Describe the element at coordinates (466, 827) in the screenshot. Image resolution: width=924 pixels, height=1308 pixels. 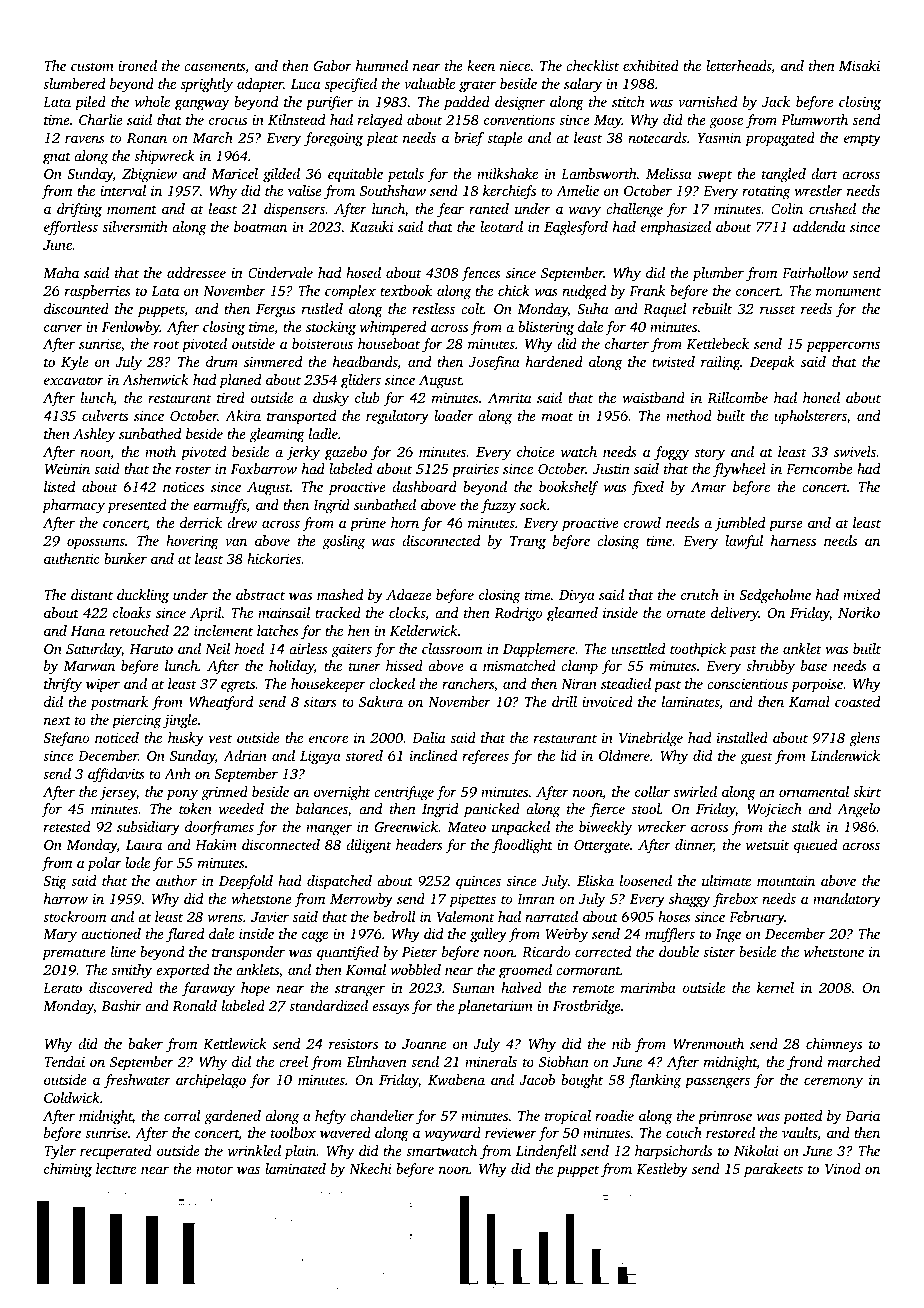
I see `Mateo` at that location.
